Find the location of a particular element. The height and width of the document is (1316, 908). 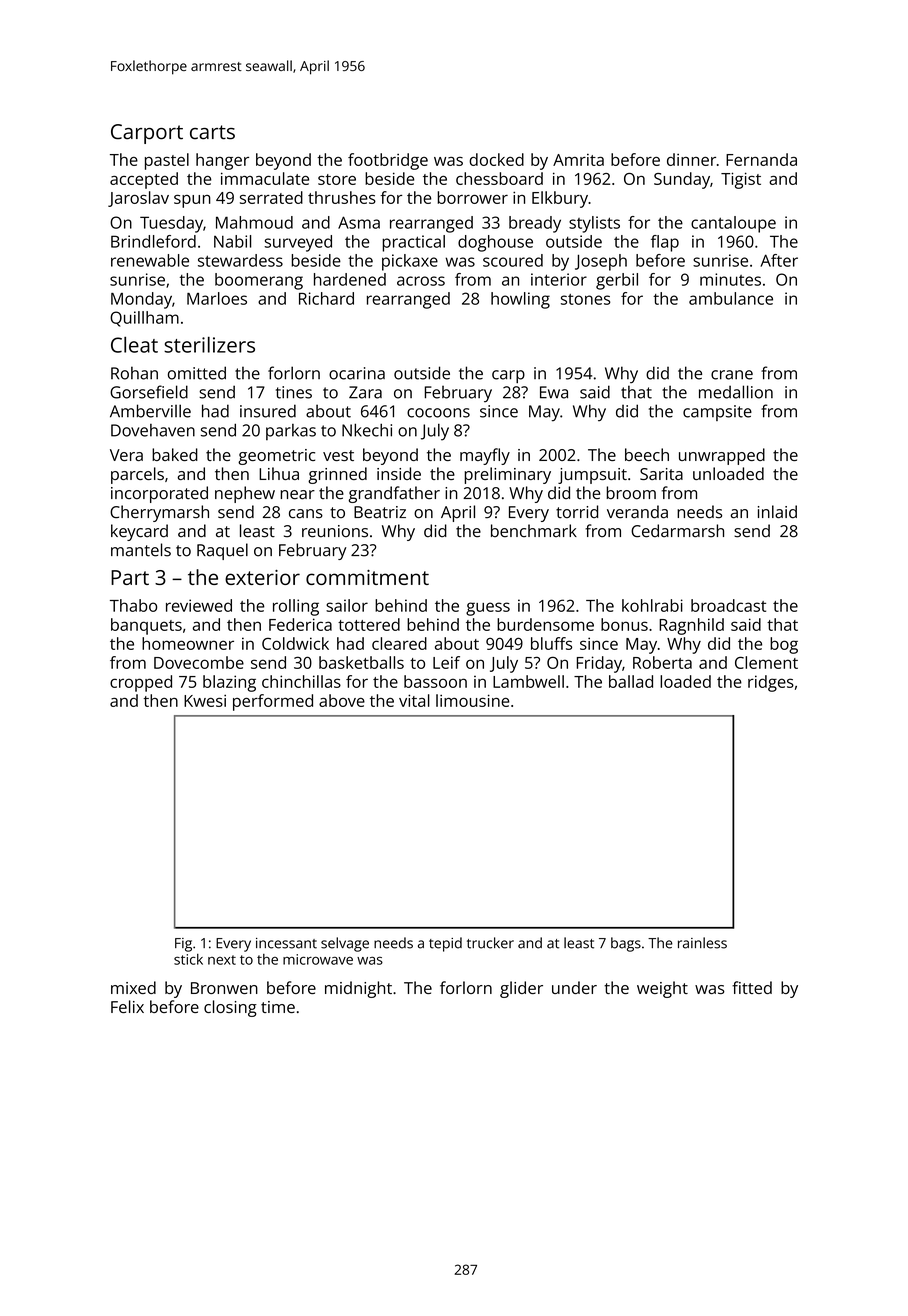

broadcast is located at coordinates (728, 605).
